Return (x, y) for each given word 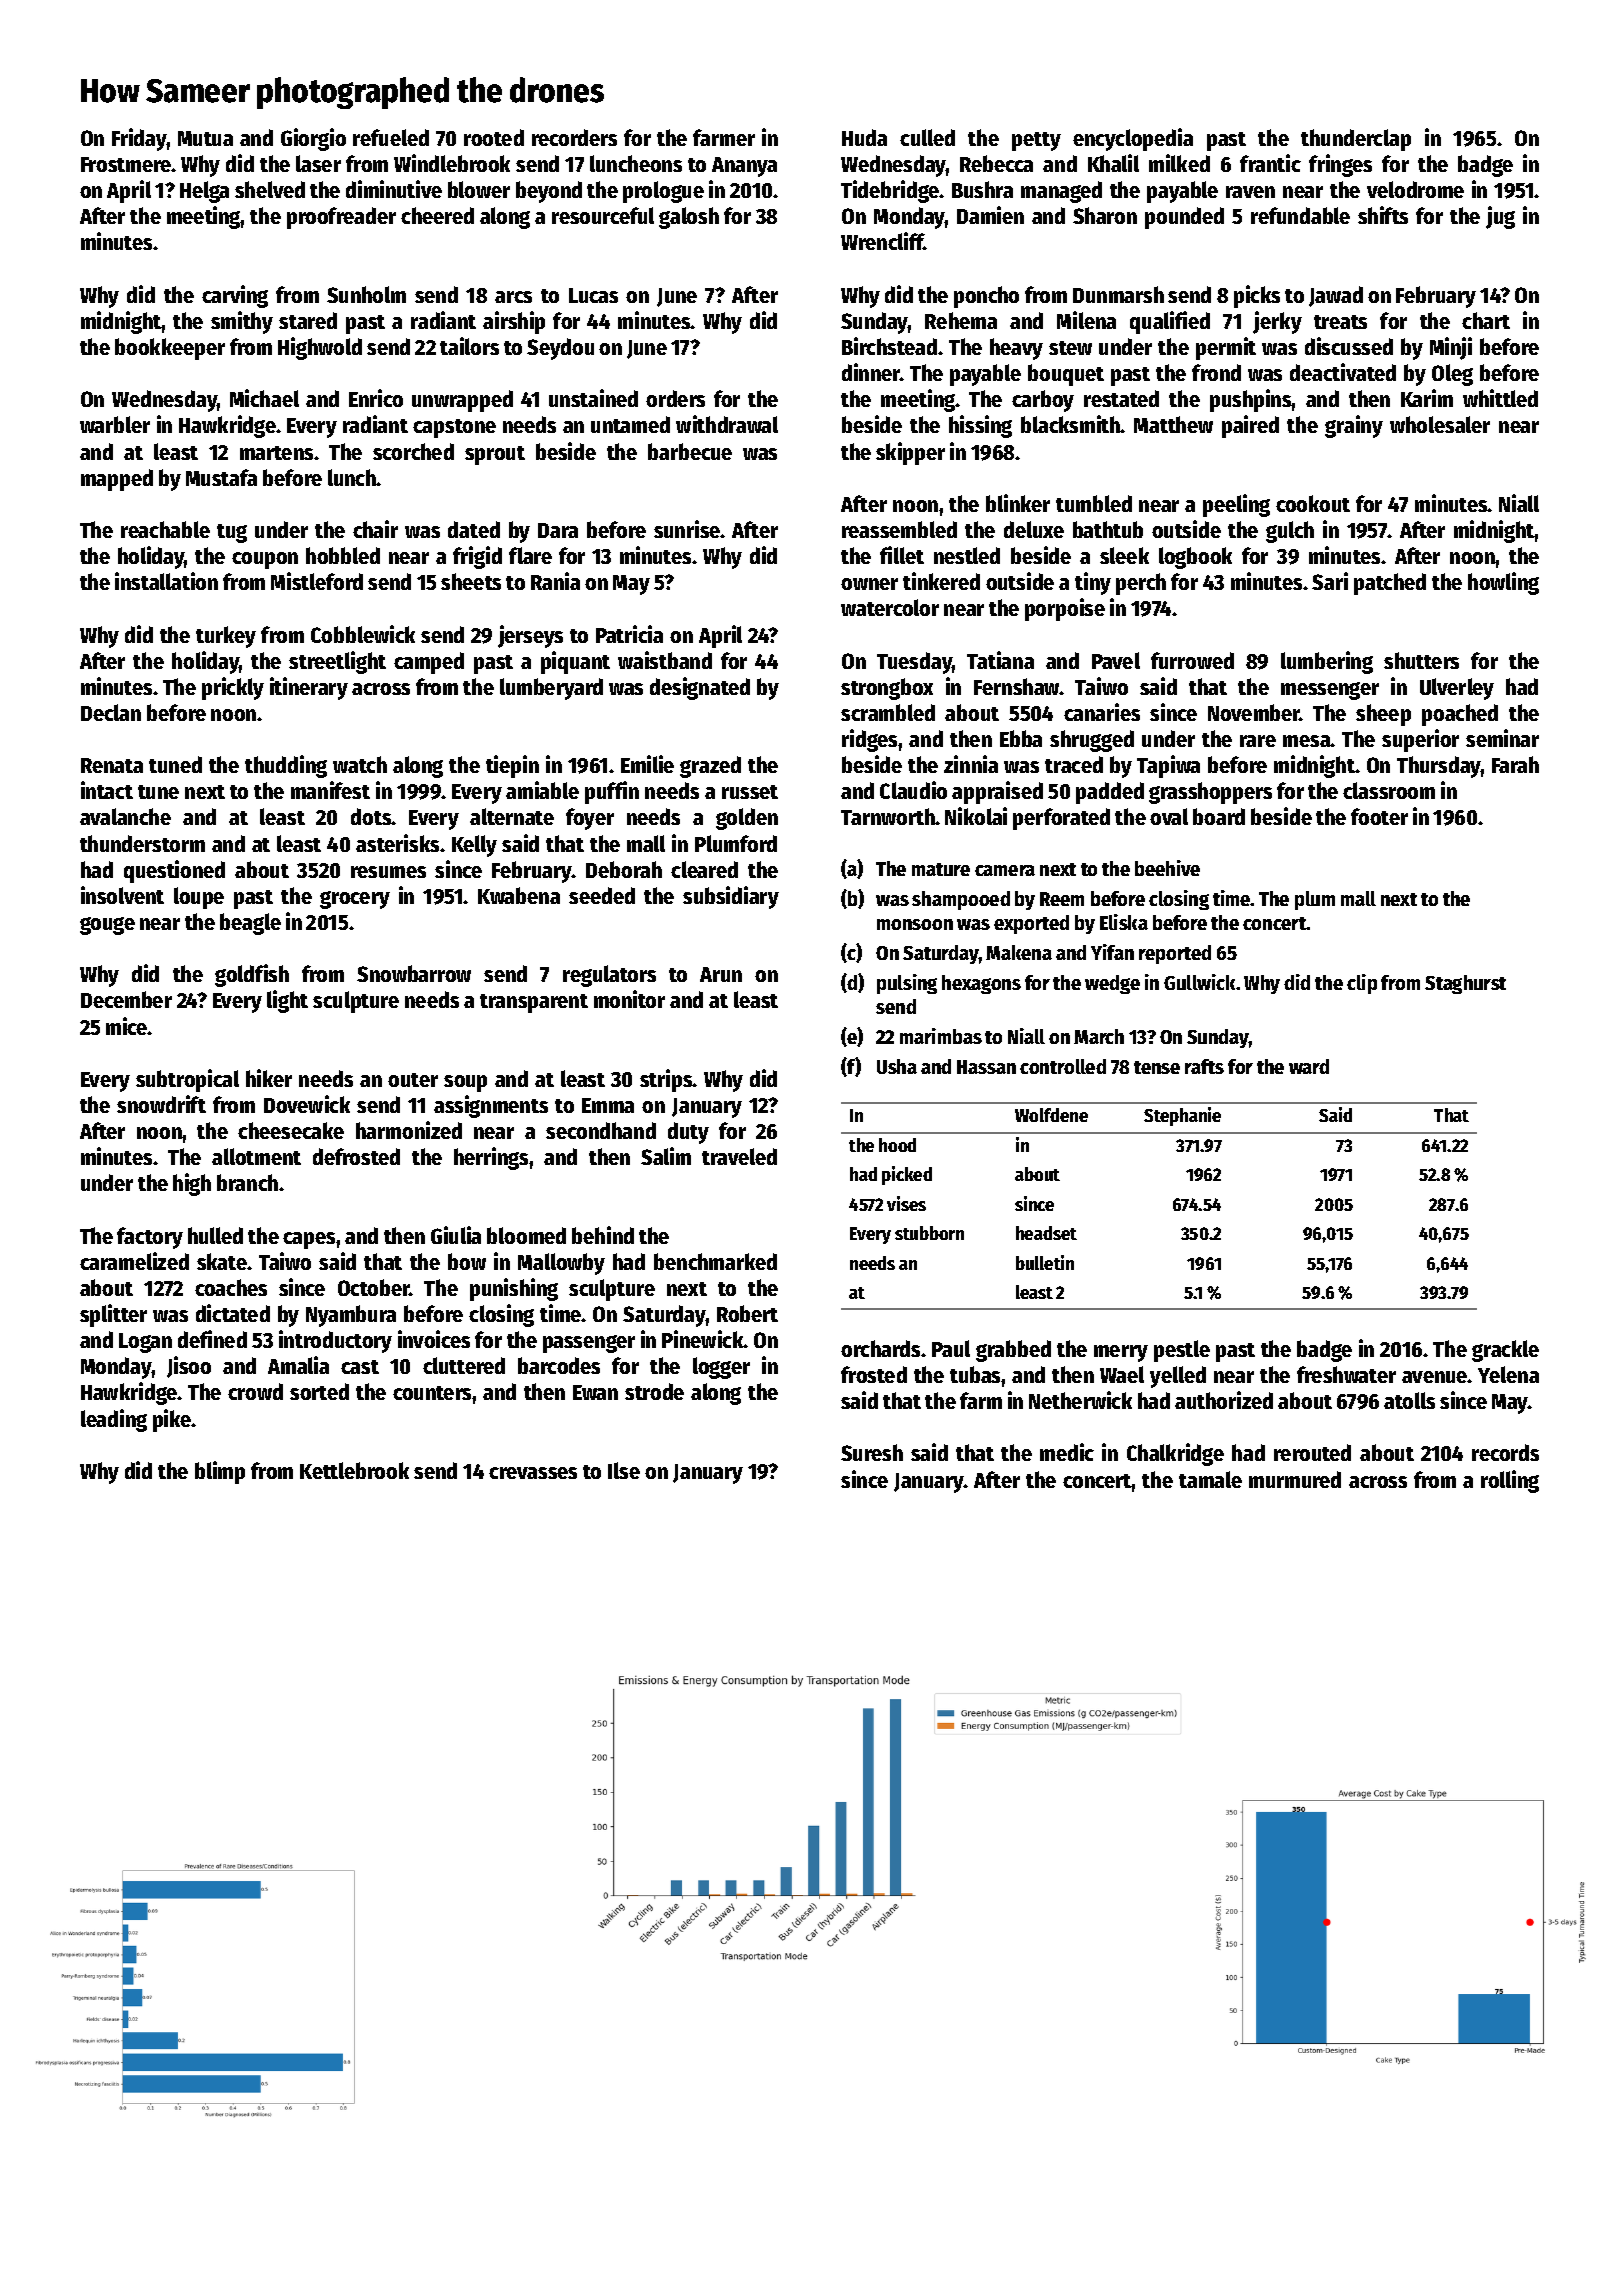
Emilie (647, 764)
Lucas (593, 295)
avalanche (125, 816)
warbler (115, 424)
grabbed (1013, 1351)
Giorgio (313, 139)
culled (927, 137)
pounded (1184, 218)
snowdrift (161, 1104)
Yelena (1508, 1374)
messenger (1330, 691)
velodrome (1415, 189)
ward (1309, 1066)
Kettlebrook (354, 1470)
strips (666, 1080)
